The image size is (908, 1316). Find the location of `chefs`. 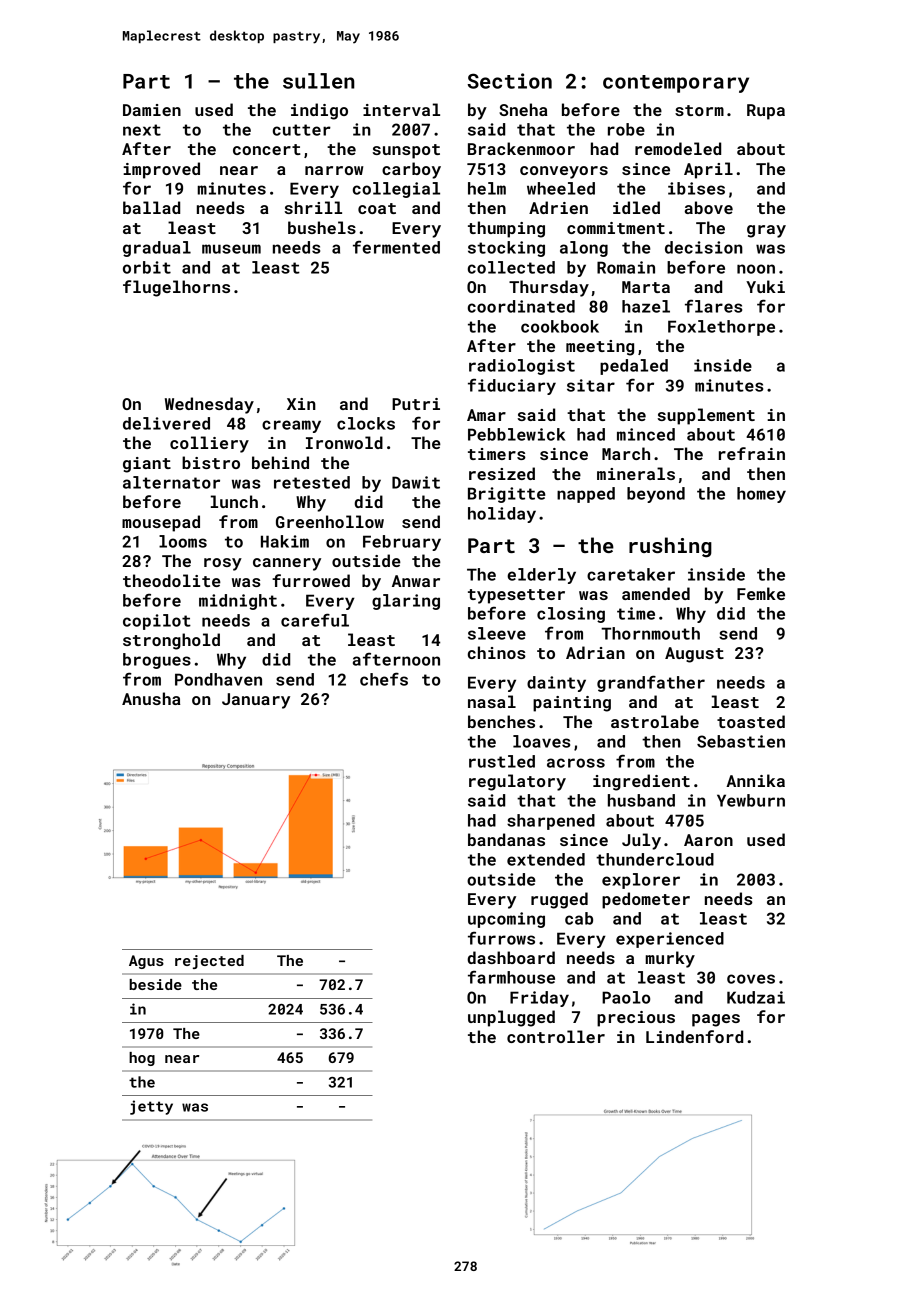

chefs is located at coordinates (384, 679).
